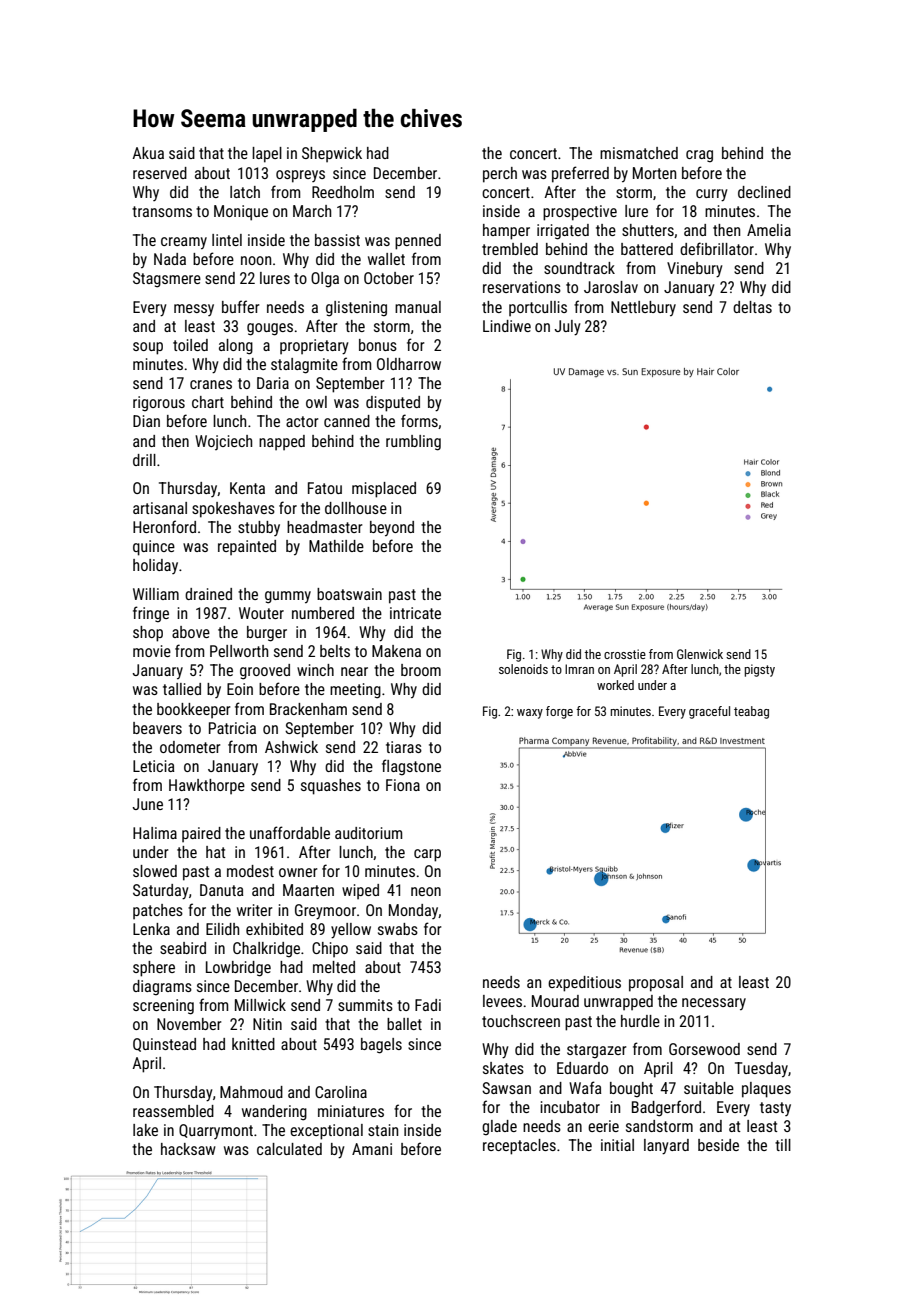 This page has height=1314, width=924. What do you see at coordinates (415, 613) in the page?
I see `intricate` at bounding box center [415, 613].
